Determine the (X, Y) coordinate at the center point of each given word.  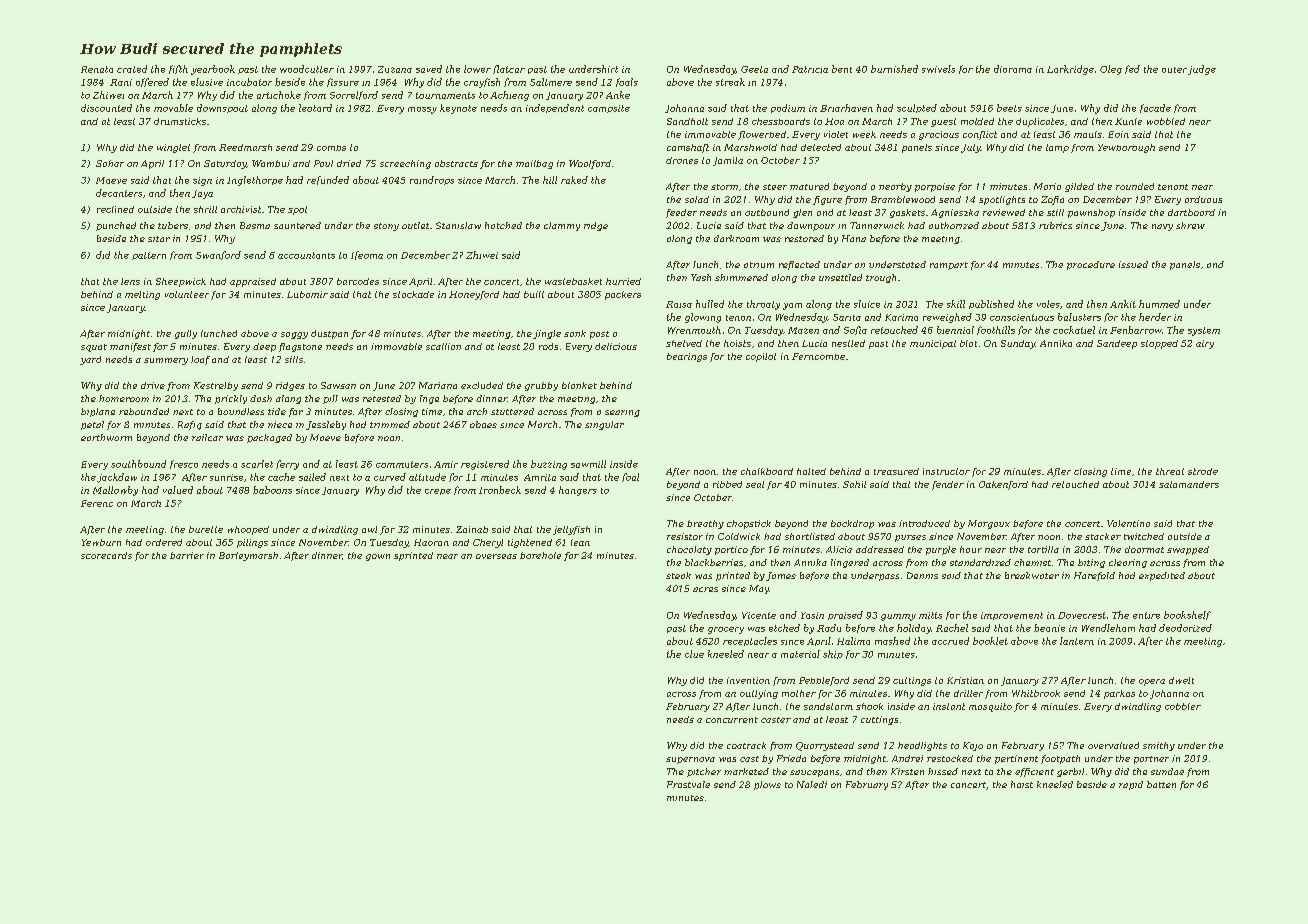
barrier (187, 555)
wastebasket (573, 281)
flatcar (509, 69)
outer (1174, 70)
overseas (496, 556)
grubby (541, 386)
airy (1205, 344)
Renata (97, 69)
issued (1133, 264)
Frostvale (688, 784)
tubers (173, 225)
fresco (184, 464)
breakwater (1032, 575)
